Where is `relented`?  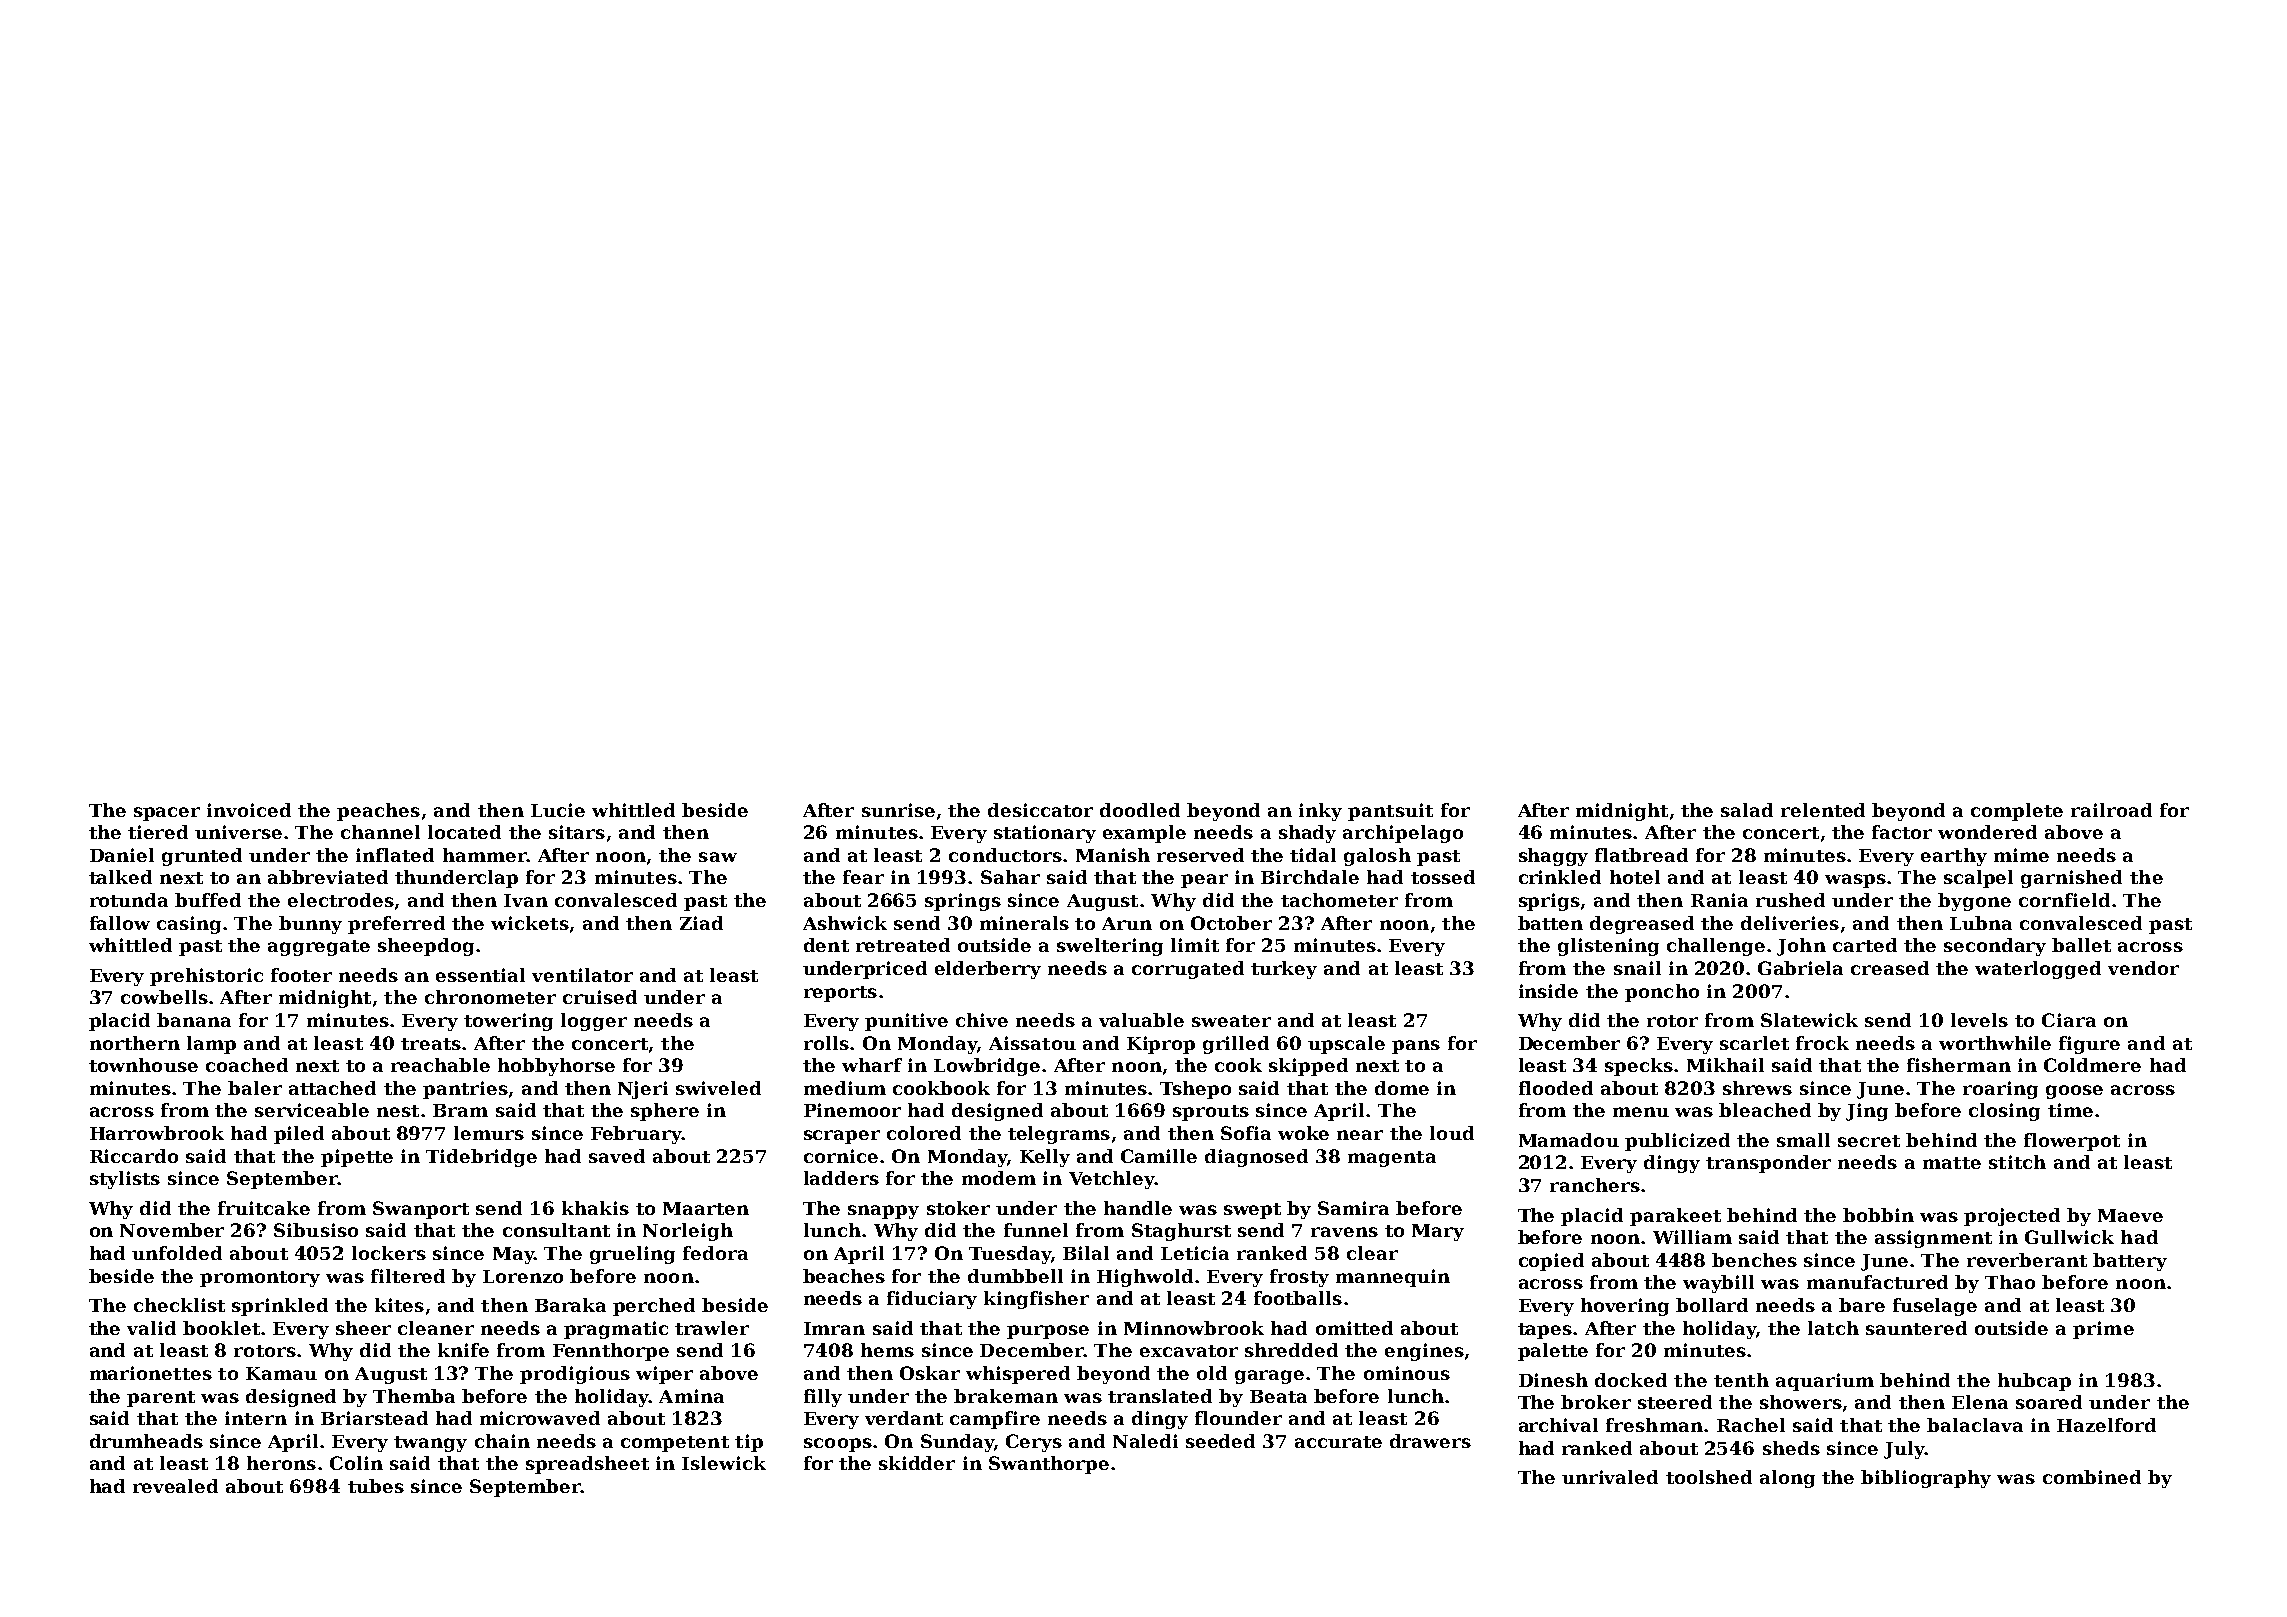
relented is located at coordinates (1823, 810).
